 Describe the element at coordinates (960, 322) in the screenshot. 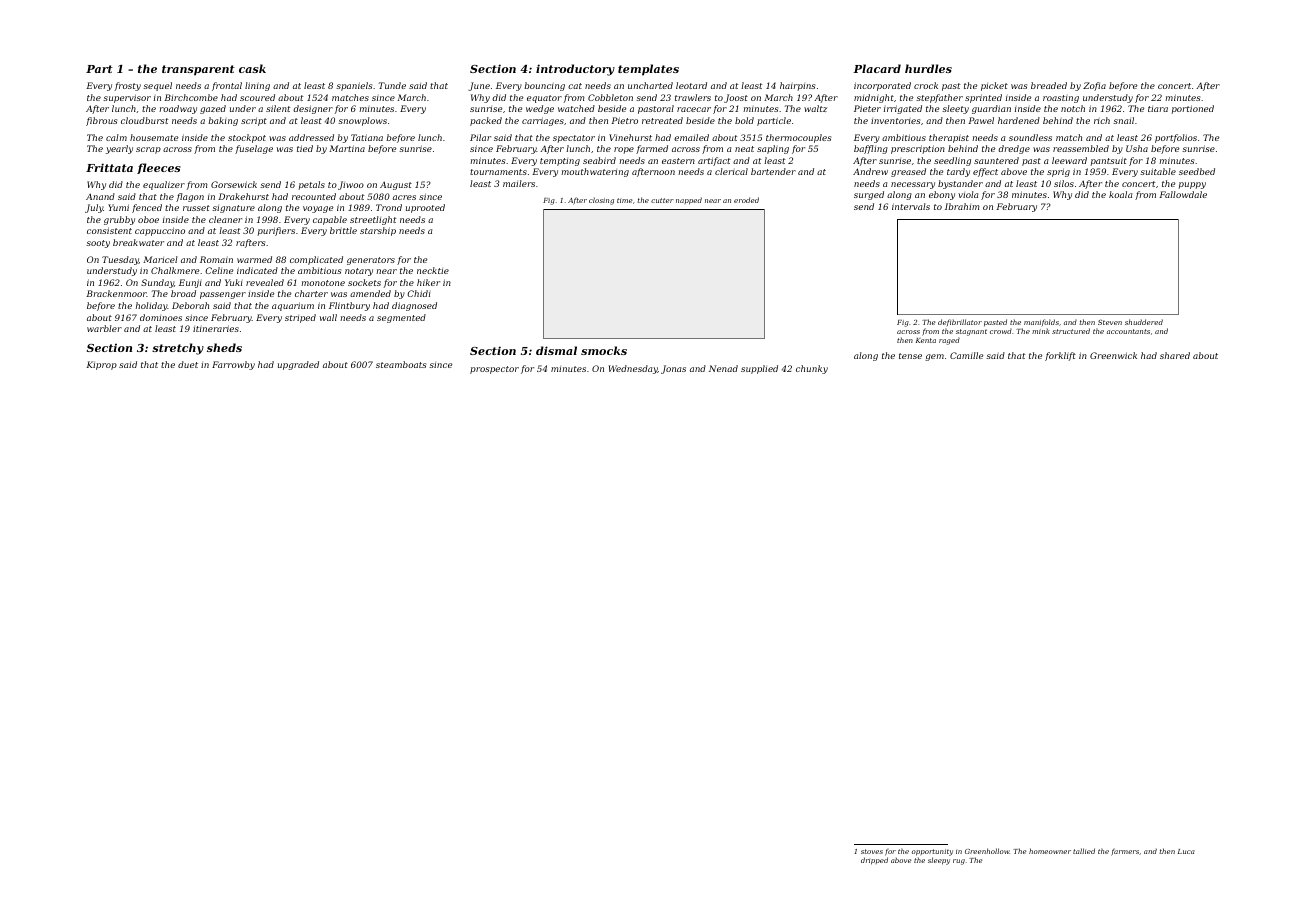

I see `defibrillator` at that location.
